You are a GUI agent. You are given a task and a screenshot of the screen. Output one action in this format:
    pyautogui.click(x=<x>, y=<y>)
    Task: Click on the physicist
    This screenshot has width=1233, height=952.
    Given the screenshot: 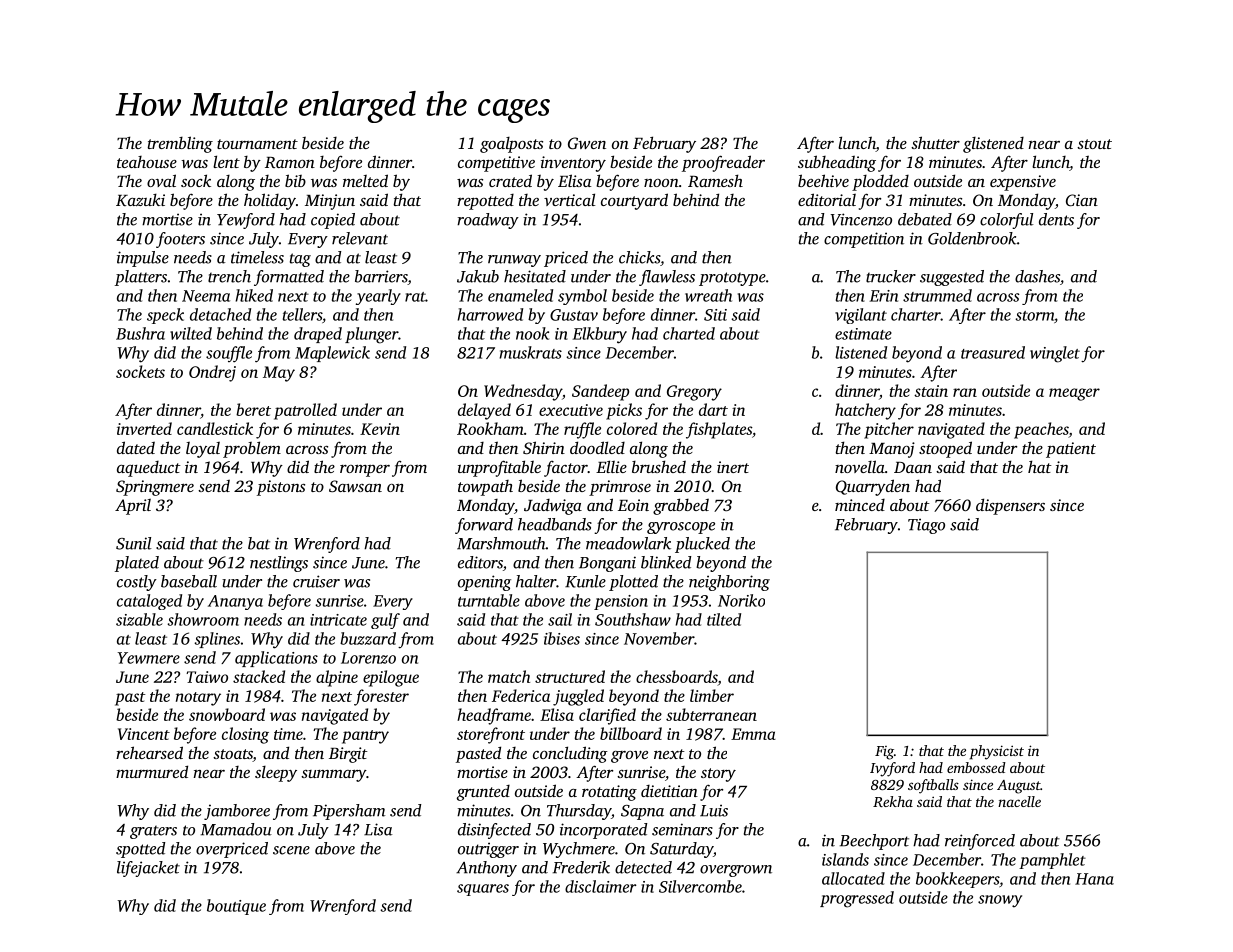 What is the action you would take?
    pyautogui.click(x=997, y=752)
